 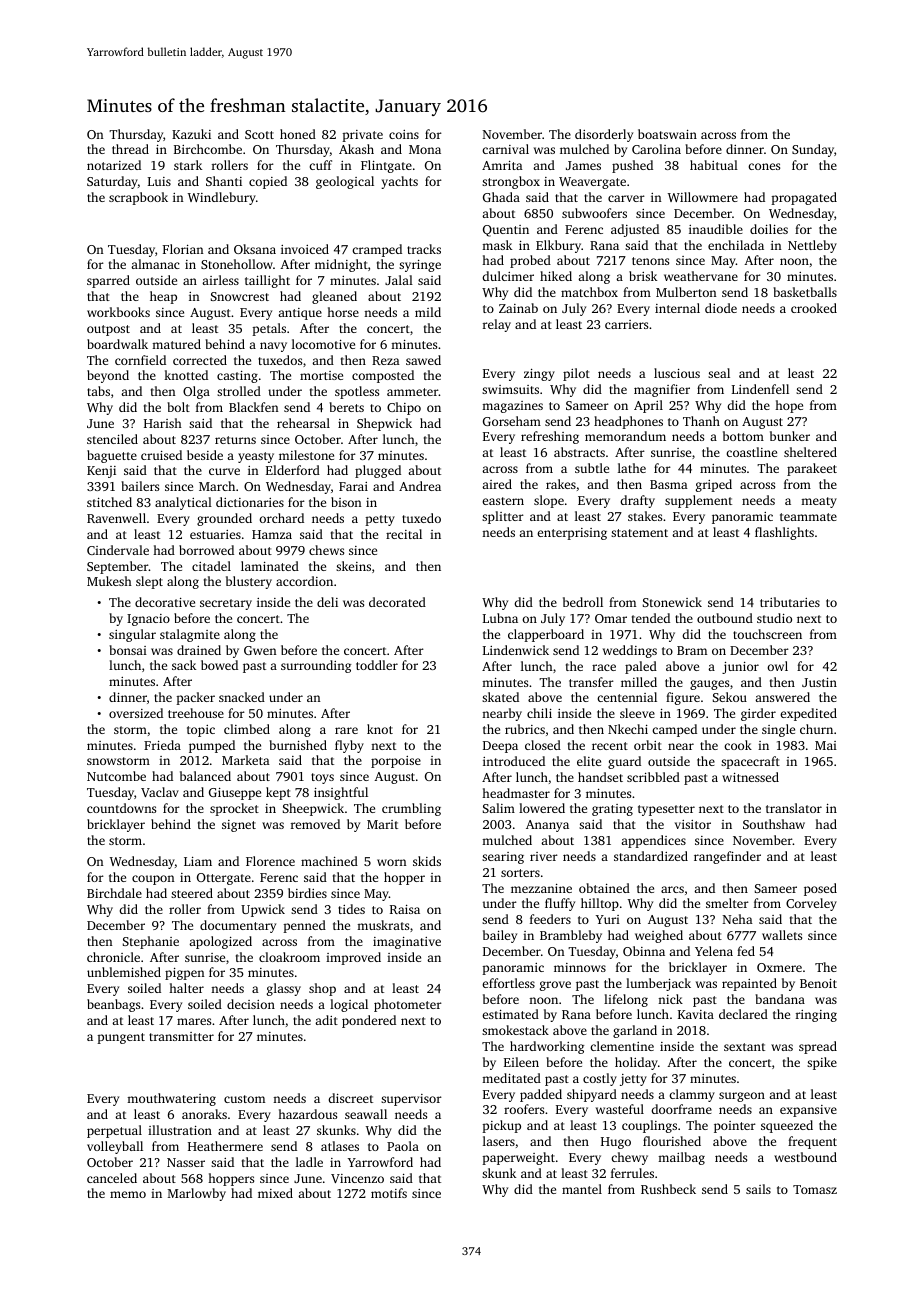 I want to click on ringing, so click(x=816, y=1016).
